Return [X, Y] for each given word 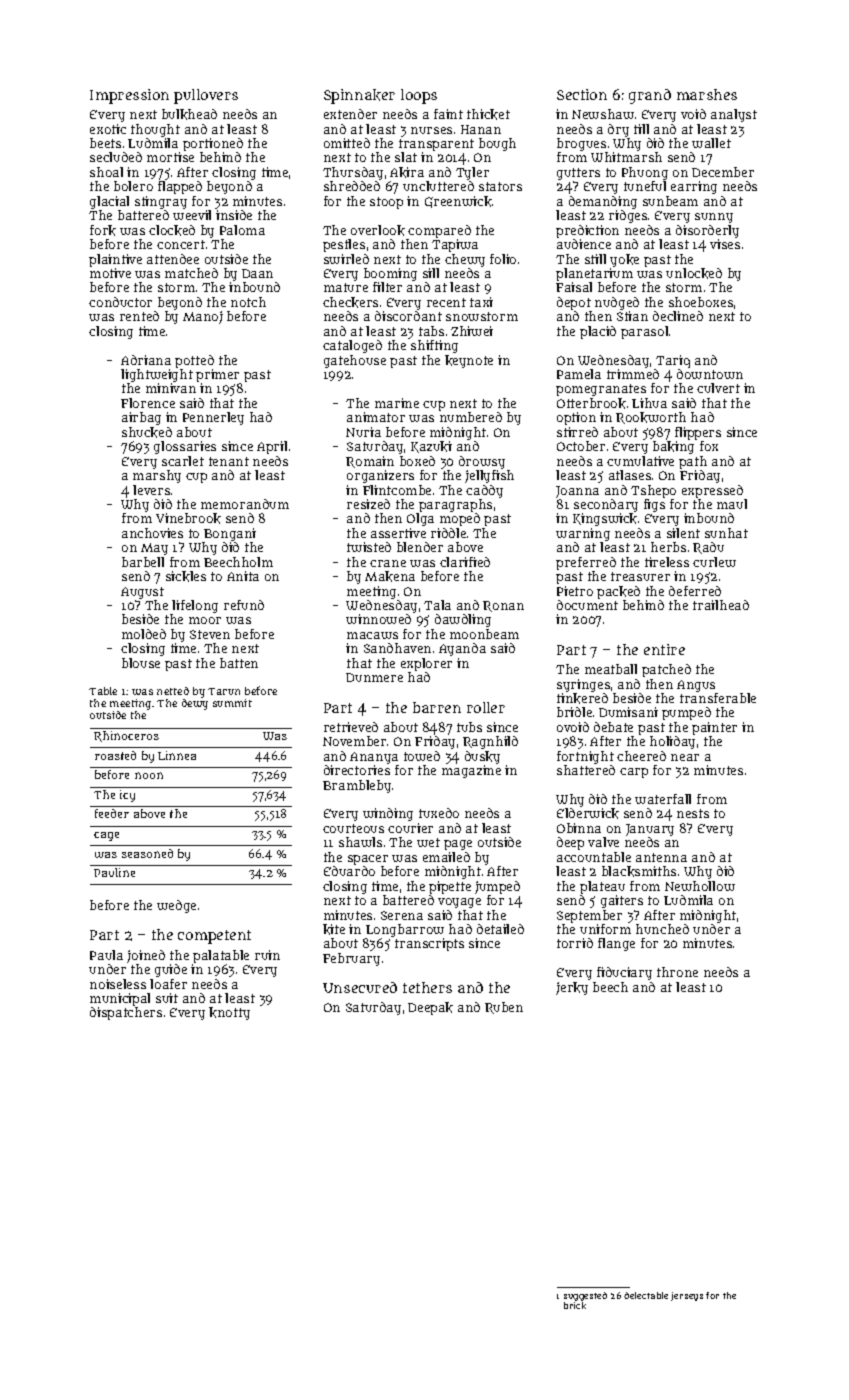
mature [346, 287]
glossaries [185, 447]
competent [214, 937]
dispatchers [126, 1013]
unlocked [694, 273]
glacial [109, 202]
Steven [210, 634]
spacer [368, 860]
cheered [641, 756]
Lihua [649, 403]
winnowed [378, 619]
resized [368, 504]
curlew [714, 562]
